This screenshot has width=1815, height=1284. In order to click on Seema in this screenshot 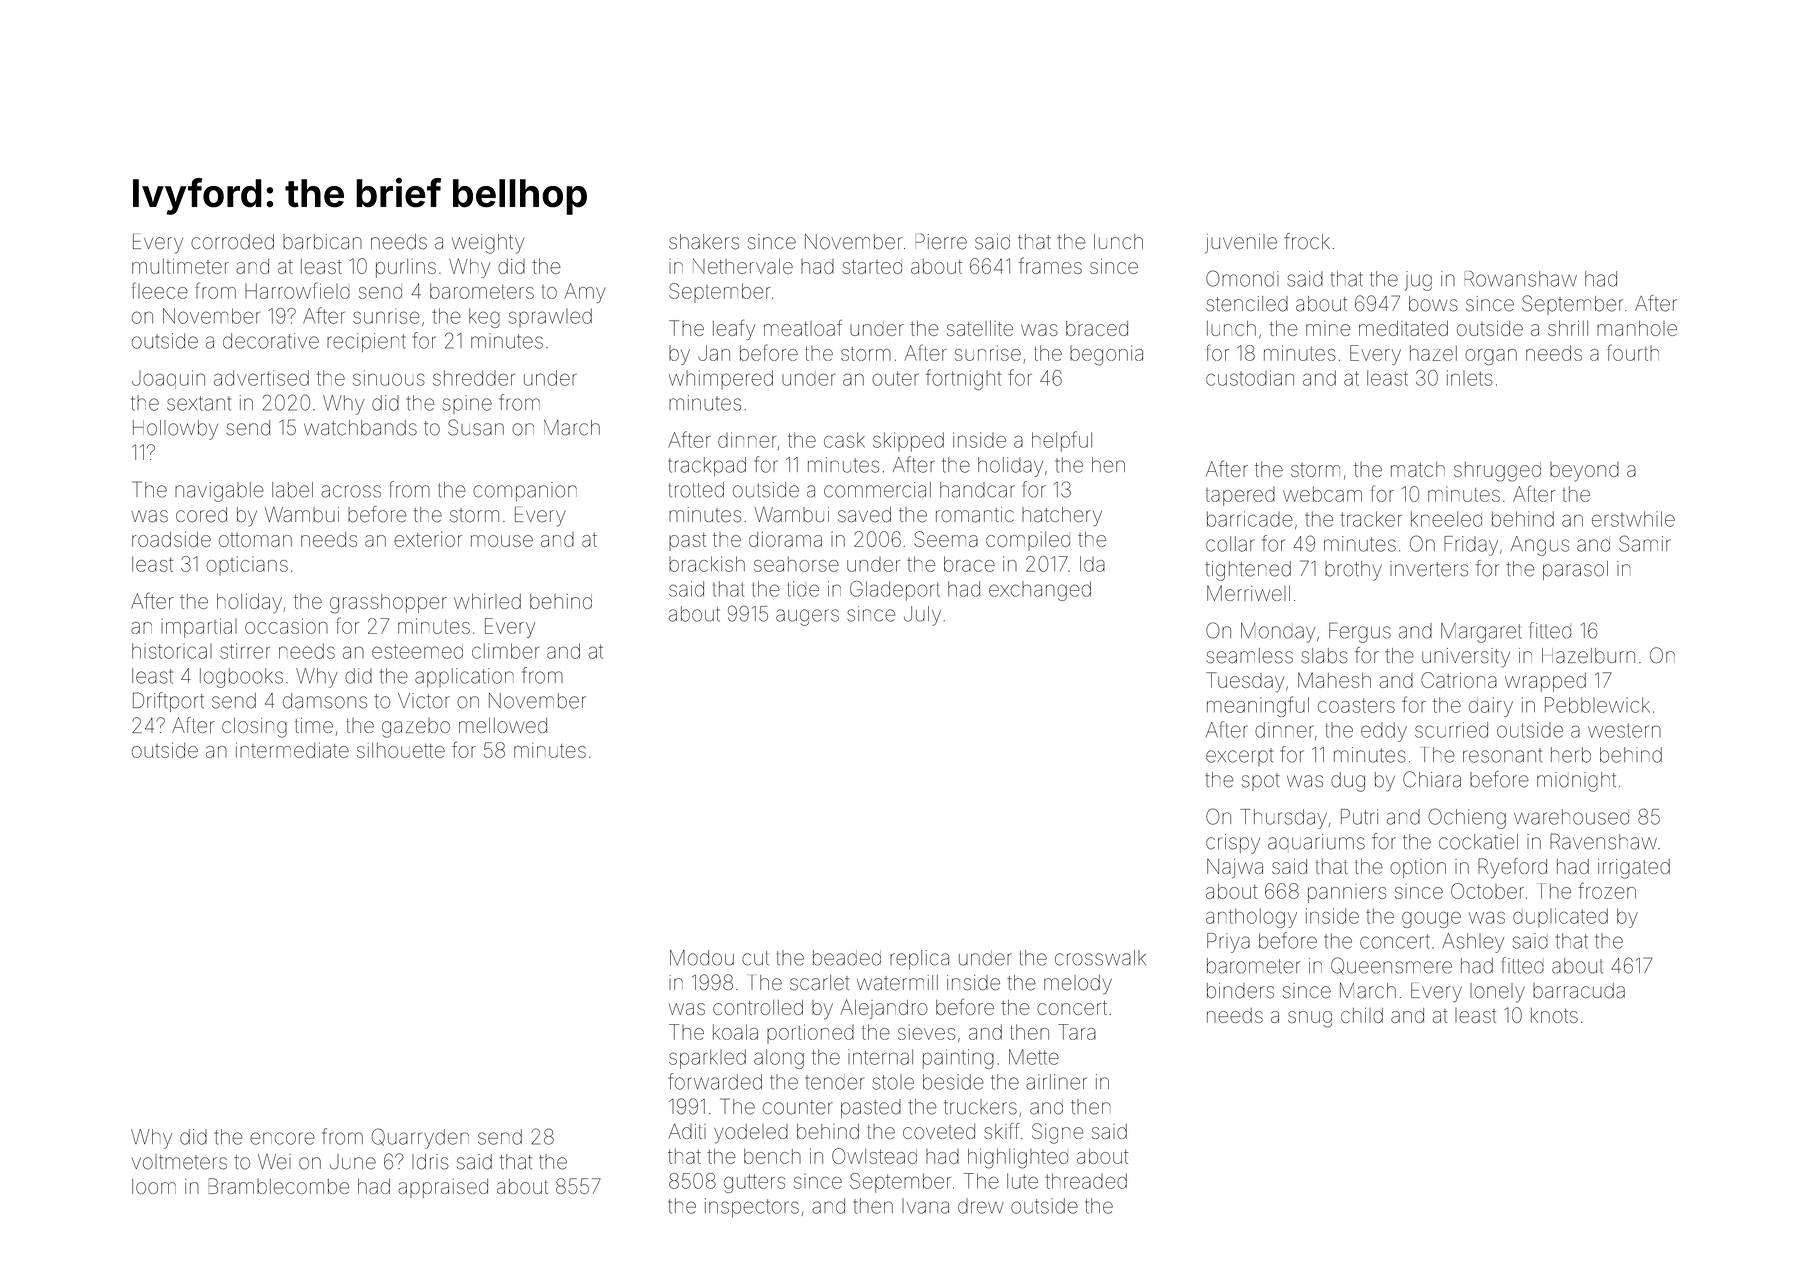, I will do `click(946, 539)`.
